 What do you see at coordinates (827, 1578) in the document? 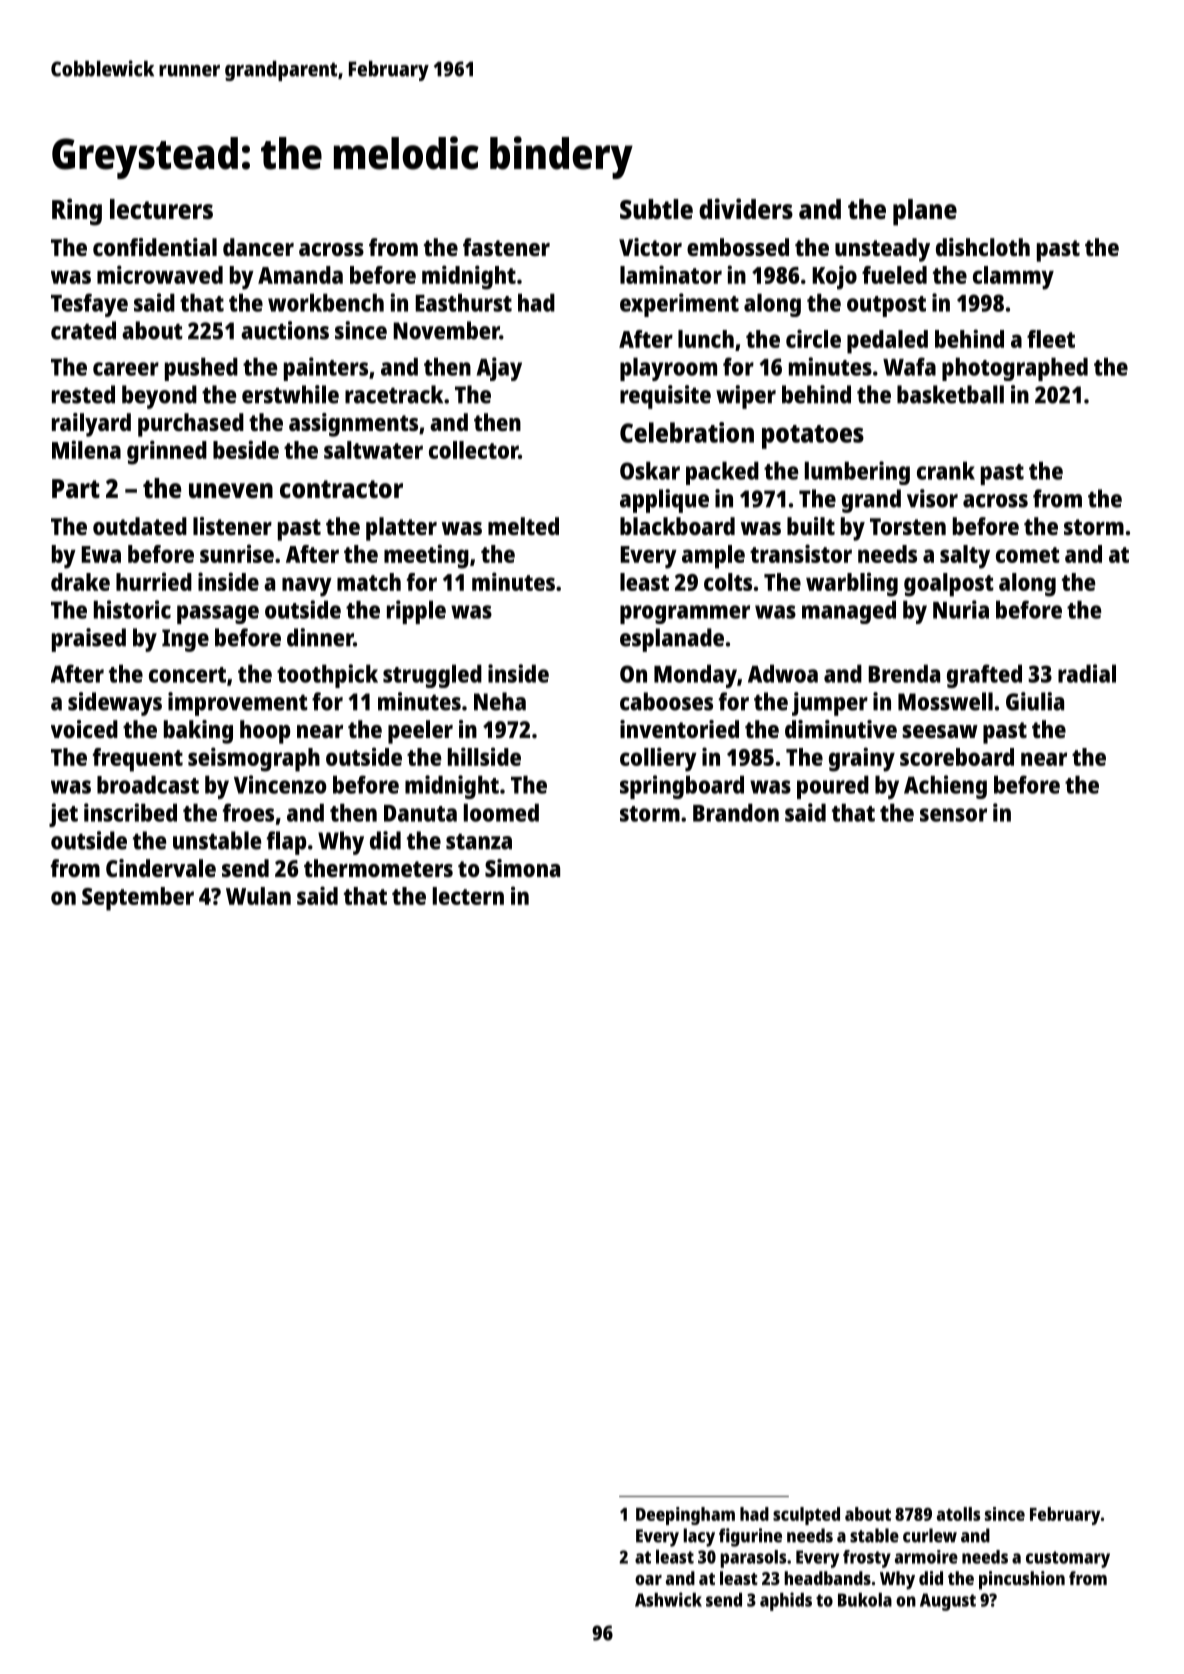
I see `headbands` at bounding box center [827, 1578].
